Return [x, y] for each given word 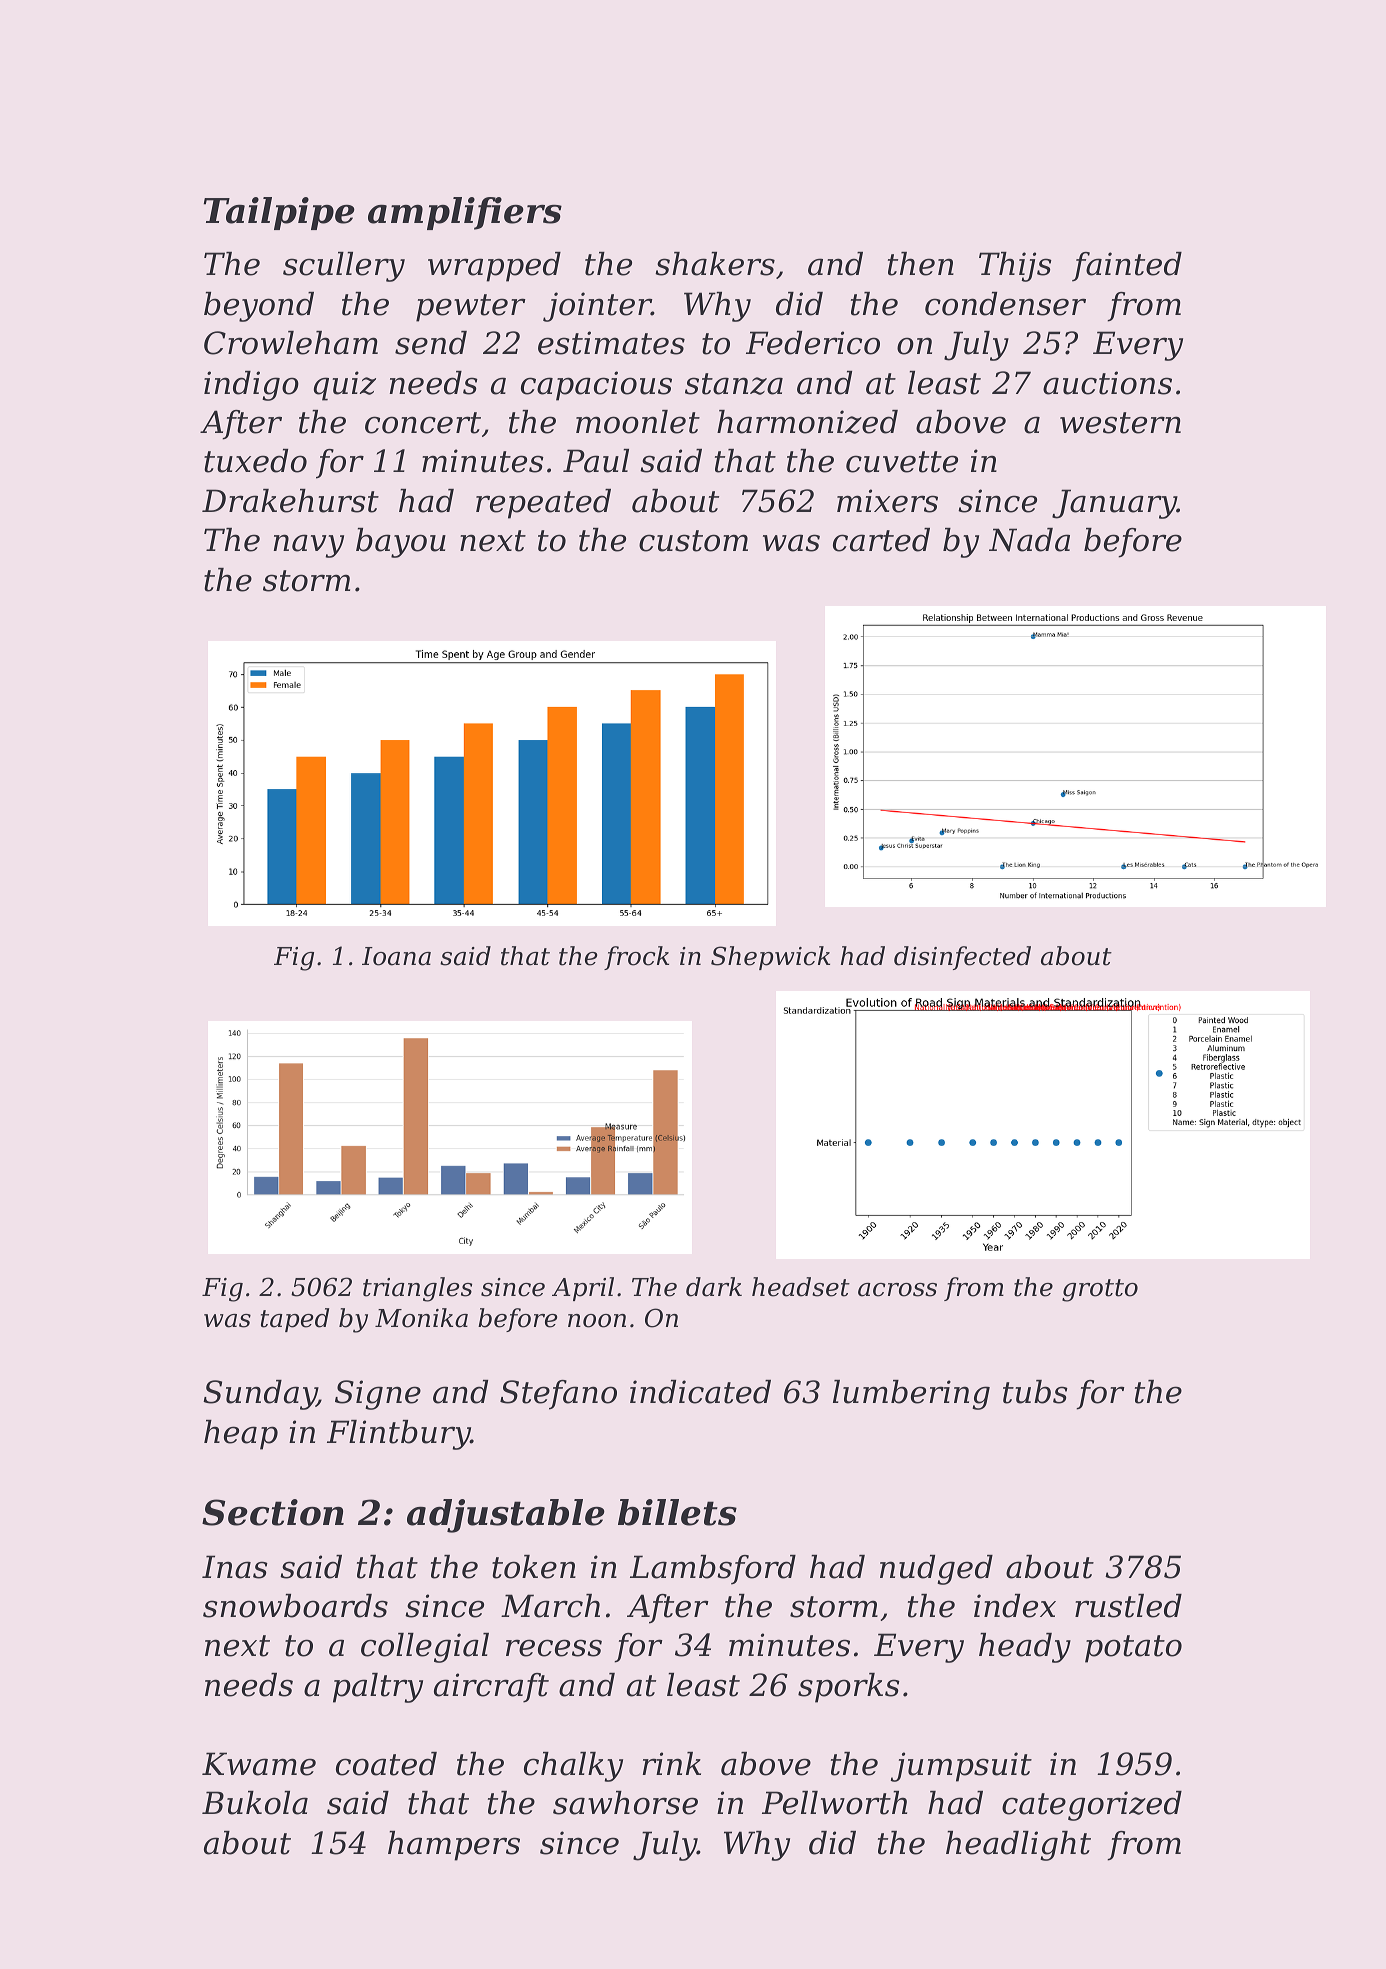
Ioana [396, 956]
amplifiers [465, 213]
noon [597, 1321]
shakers [715, 264]
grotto [1100, 1290]
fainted [1127, 267]
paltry [378, 1688]
